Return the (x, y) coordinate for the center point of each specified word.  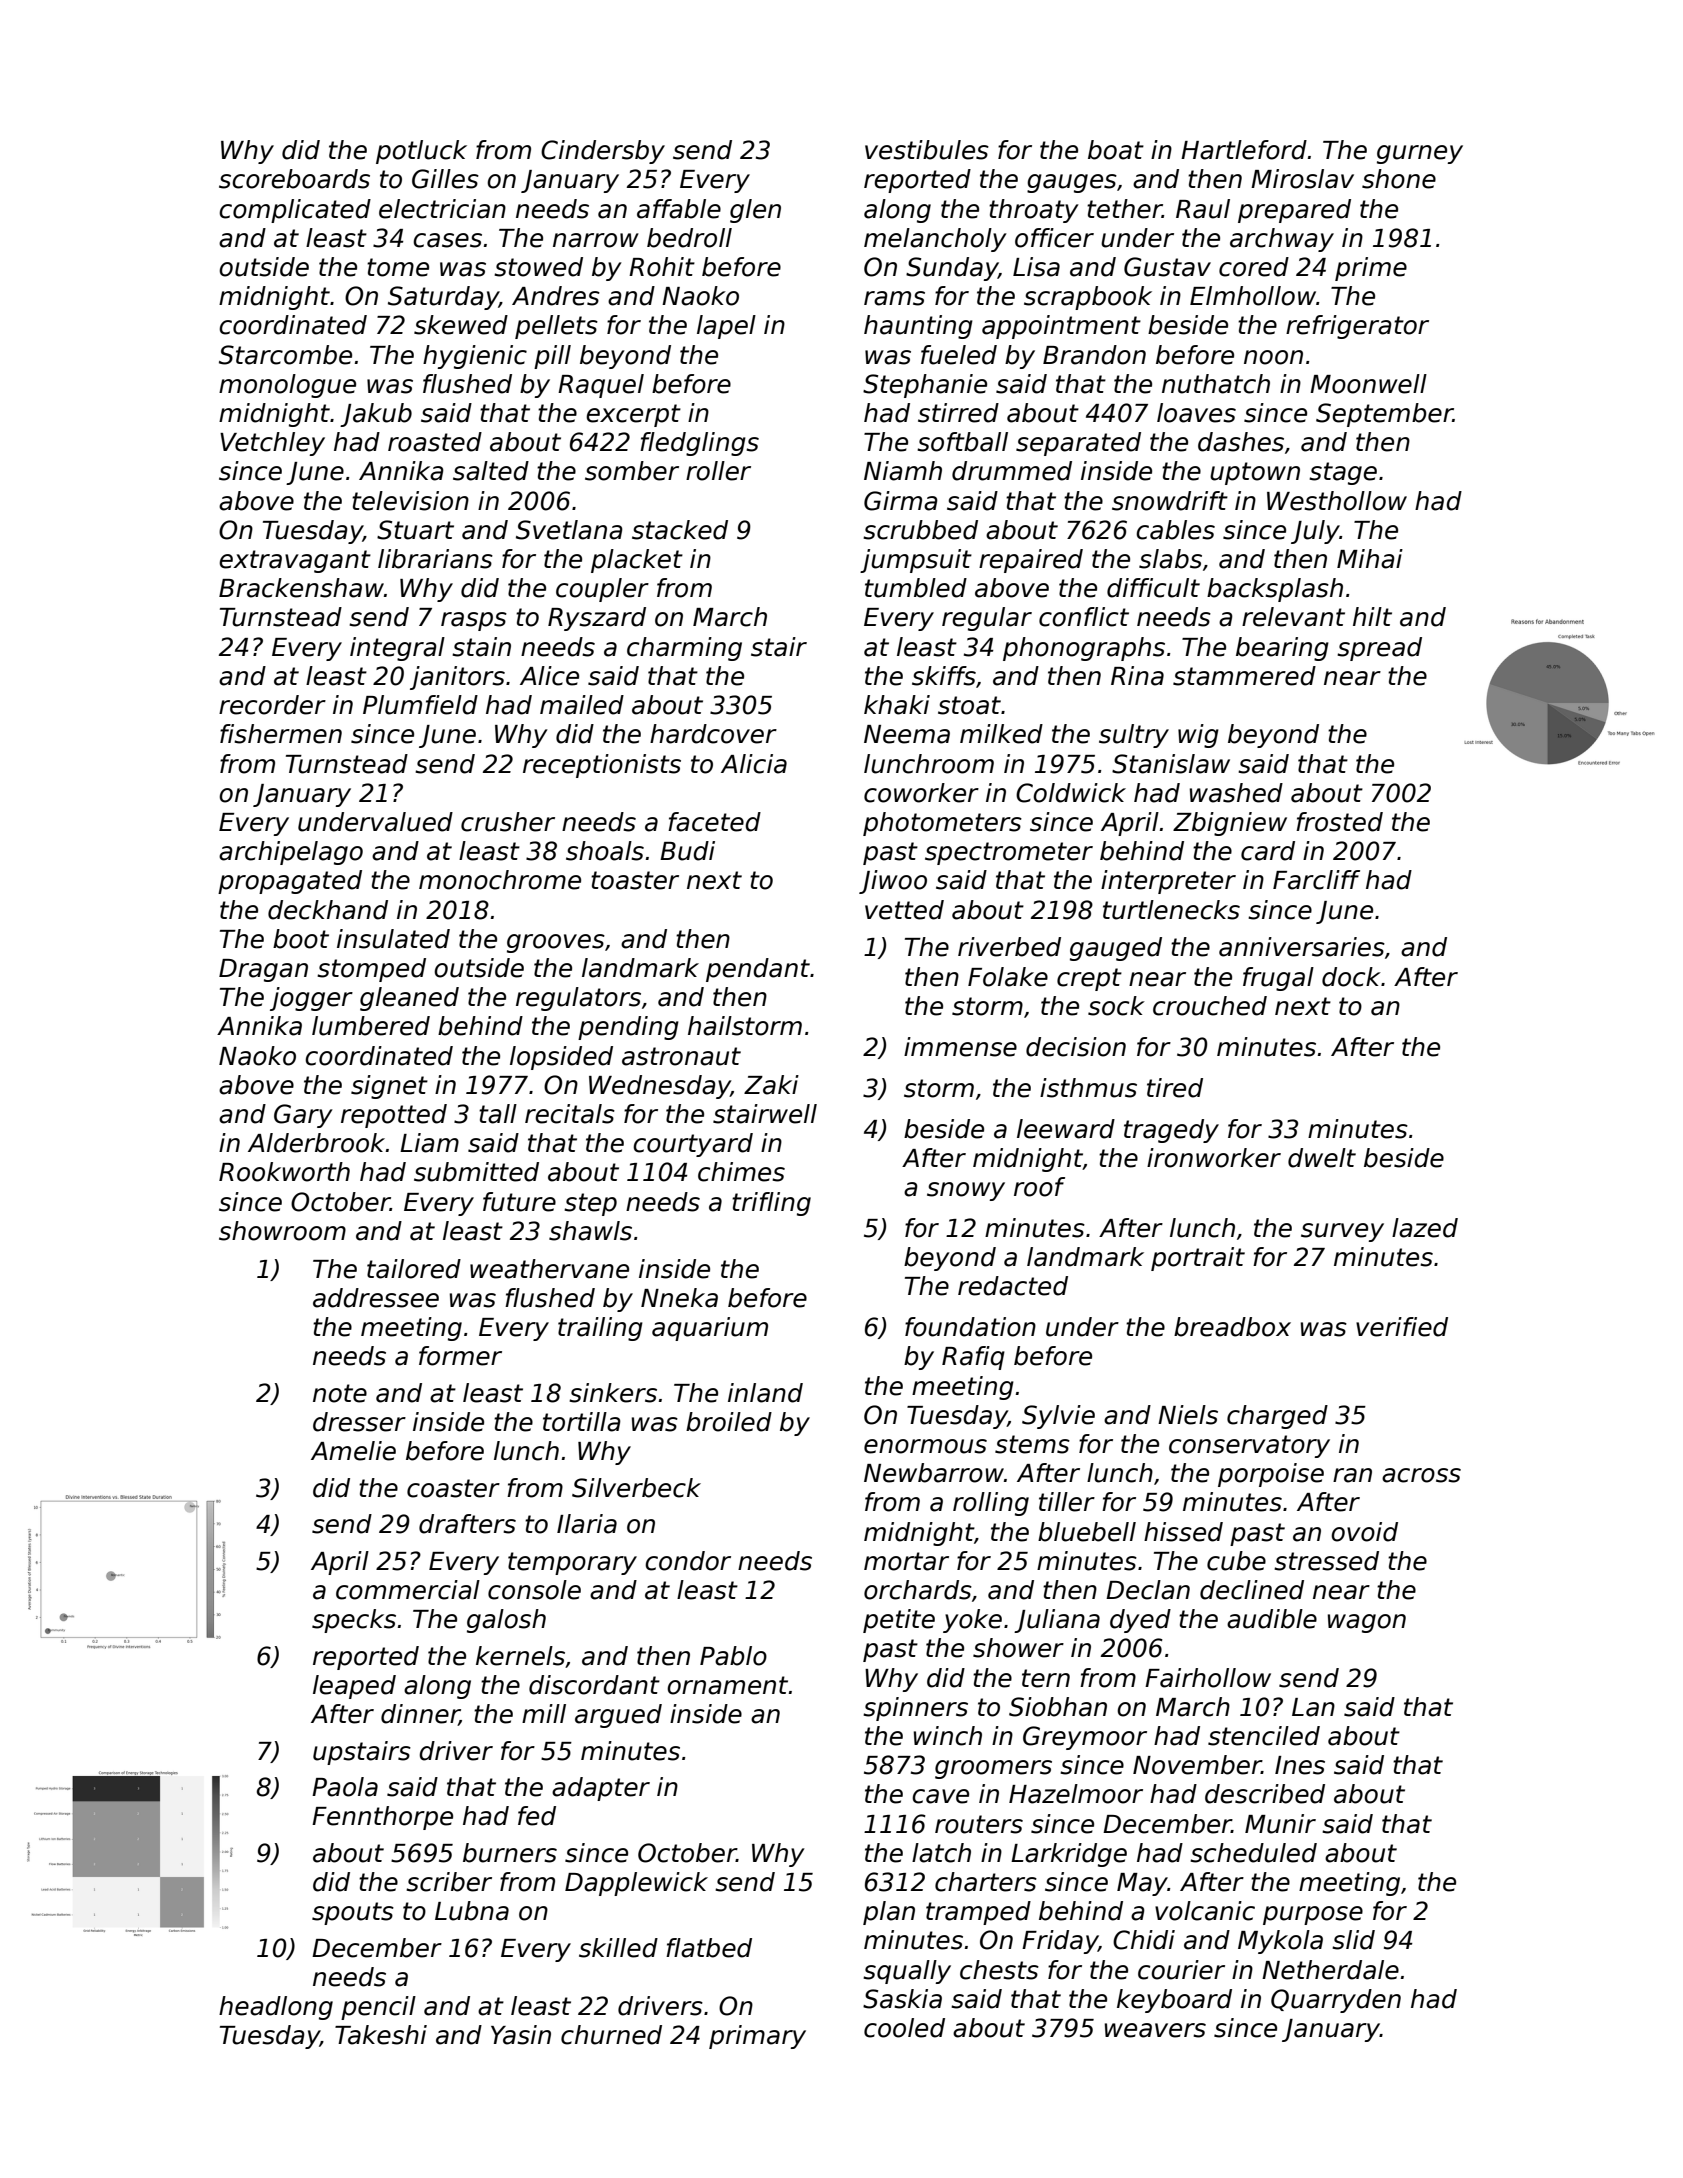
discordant (594, 1685)
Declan (1148, 1590)
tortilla (582, 1422)
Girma (901, 501)
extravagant (295, 561)
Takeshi (381, 2035)
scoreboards (294, 179)
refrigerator (1357, 327)
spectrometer (1009, 853)
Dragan (263, 970)
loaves (1196, 413)
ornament (727, 1685)
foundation (970, 1327)
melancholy (935, 240)
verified (1402, 1327)
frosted (1339, 822)
